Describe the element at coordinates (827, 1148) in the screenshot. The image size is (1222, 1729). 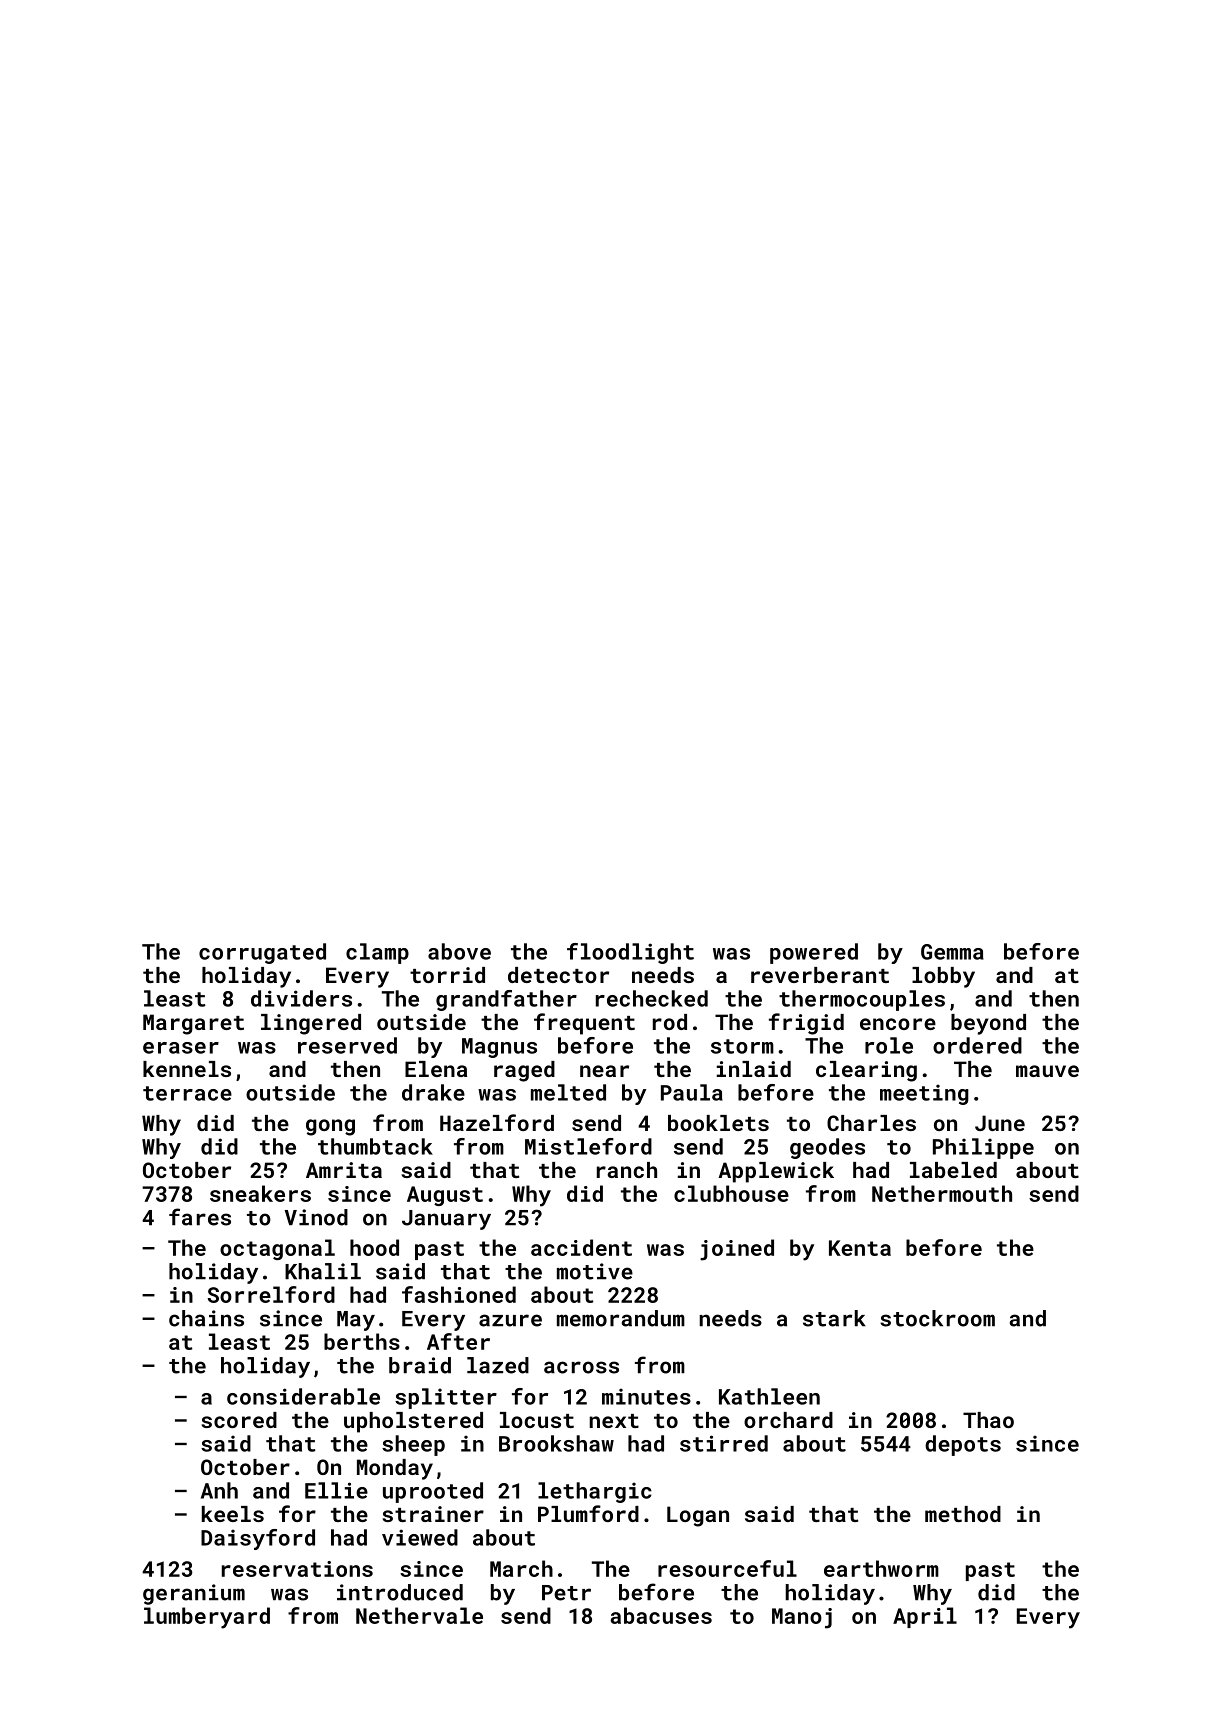
I see `geodes` at that location.
